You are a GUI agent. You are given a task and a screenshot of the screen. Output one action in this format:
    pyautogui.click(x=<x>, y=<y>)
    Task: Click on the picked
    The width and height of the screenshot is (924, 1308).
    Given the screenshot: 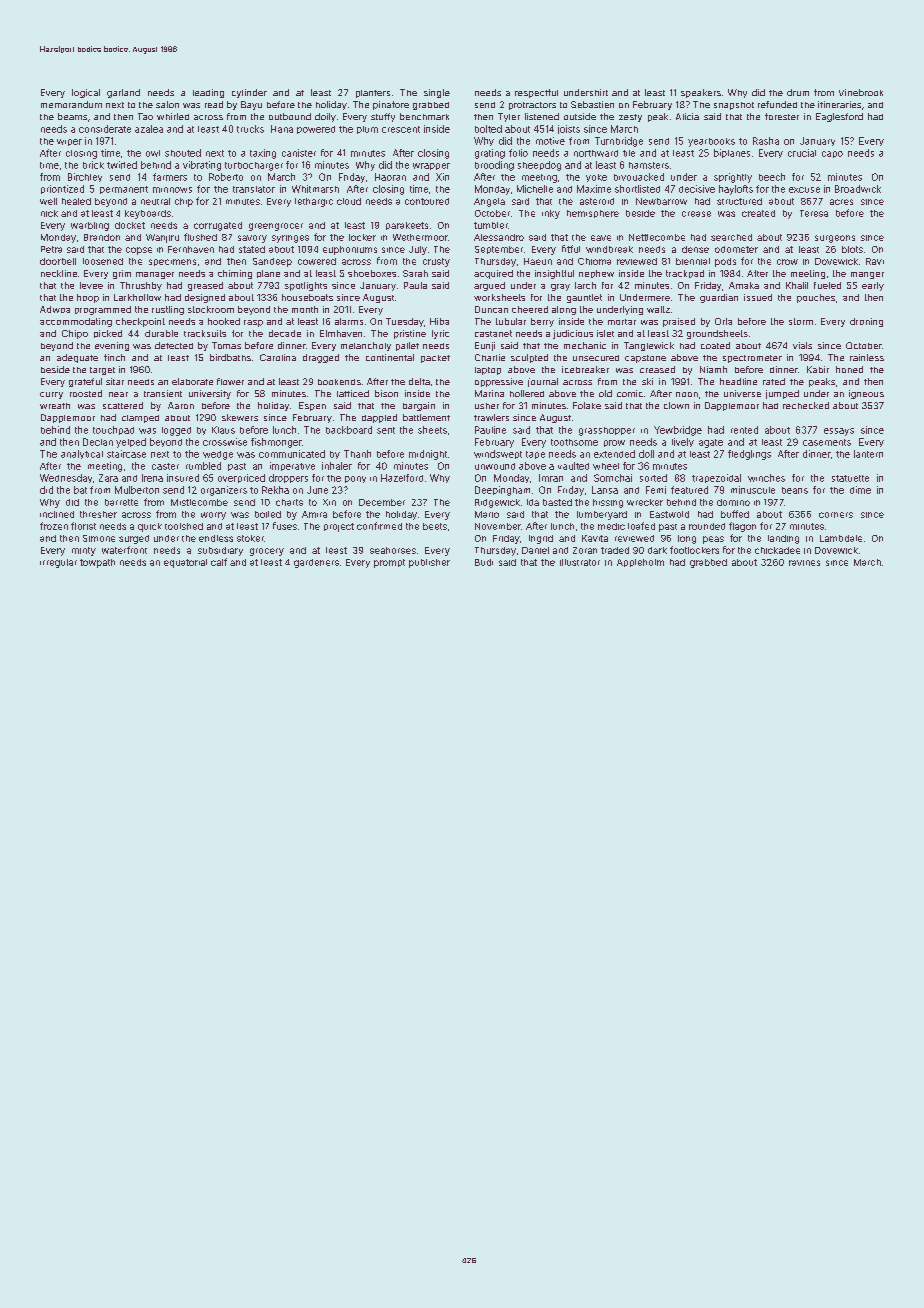 What is the action you would take?
    pyautogui.click(x=108, y=334)
